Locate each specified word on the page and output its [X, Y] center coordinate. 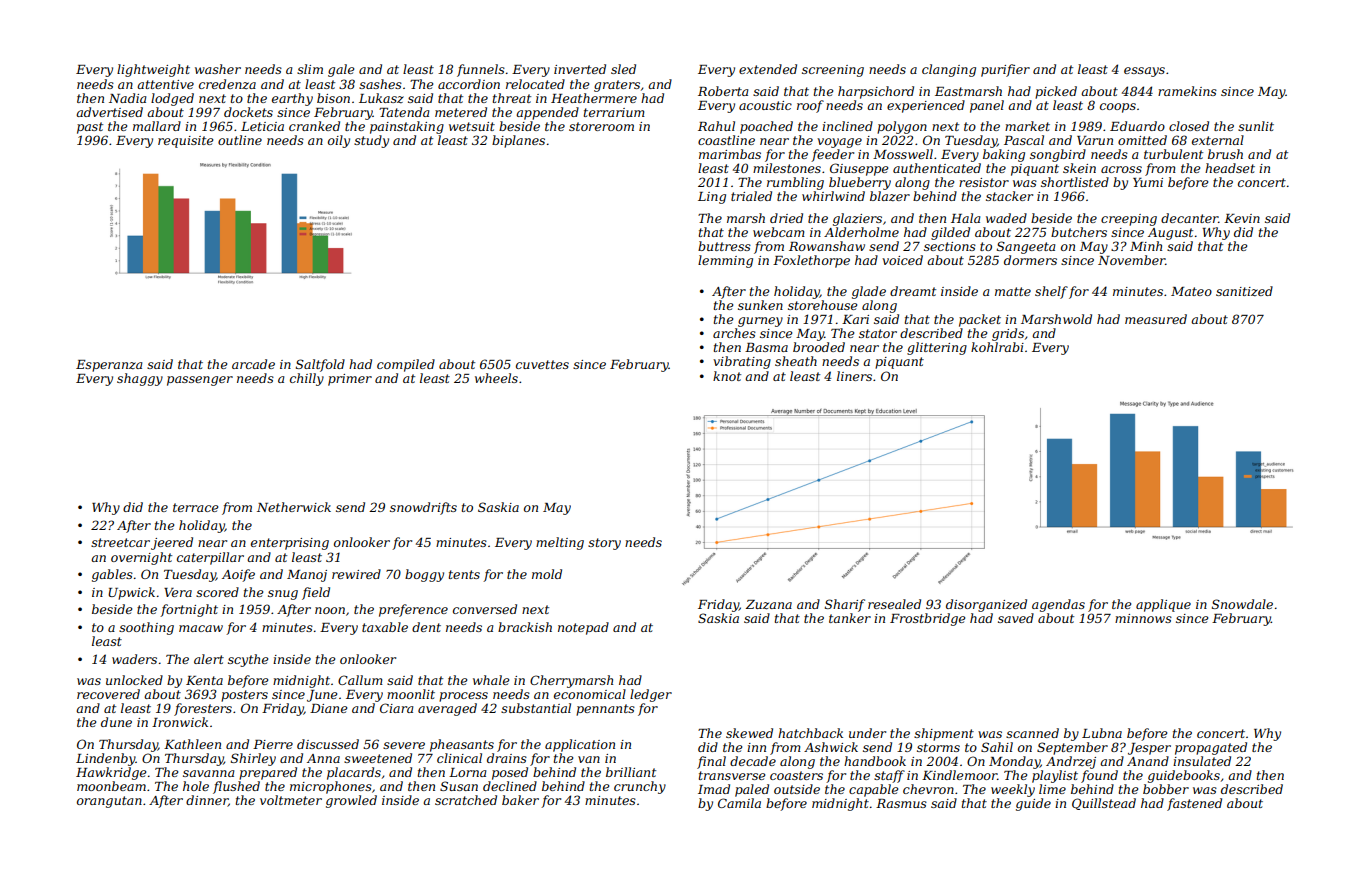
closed [1189, 126]
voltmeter [291, 800]
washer [218, 69]
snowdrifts [423, 508]
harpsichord [876, 92]
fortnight [189, 610]
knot [727, 376]
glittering [937, 348]
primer [350, 380]
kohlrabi [997, 347]
